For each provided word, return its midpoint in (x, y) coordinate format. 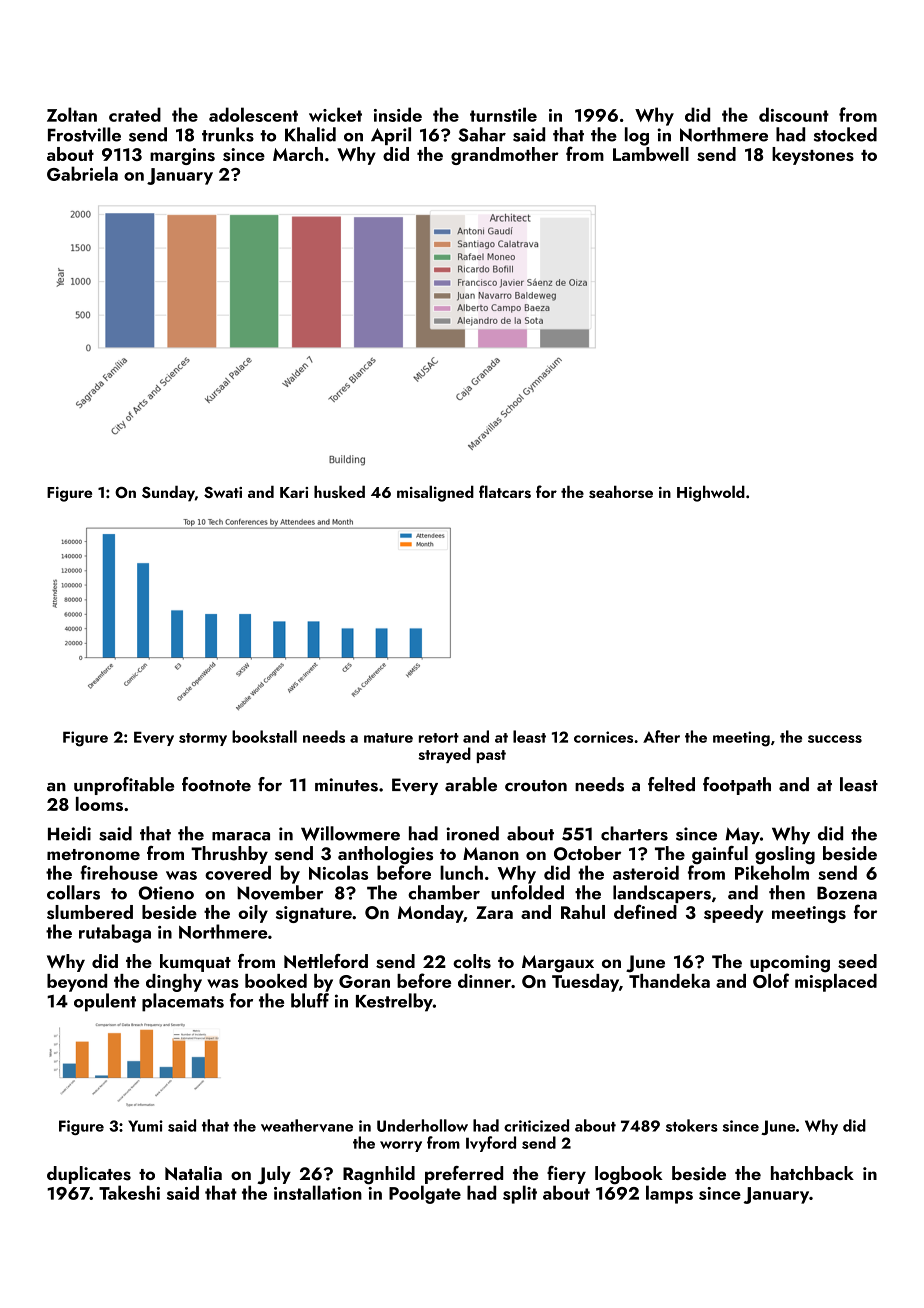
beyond (77, 983)
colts (472, 961)
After (661, 736)
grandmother (505, 156)
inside (398, 114)
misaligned (435, 493)
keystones (813, 156)
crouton (536, 786)
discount (794, 114)
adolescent (253, 114)
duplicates (89, 1175)
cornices (603, 737)
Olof (771, 980)
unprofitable (124, 786)
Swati (223, 492)
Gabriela (82, 173)
